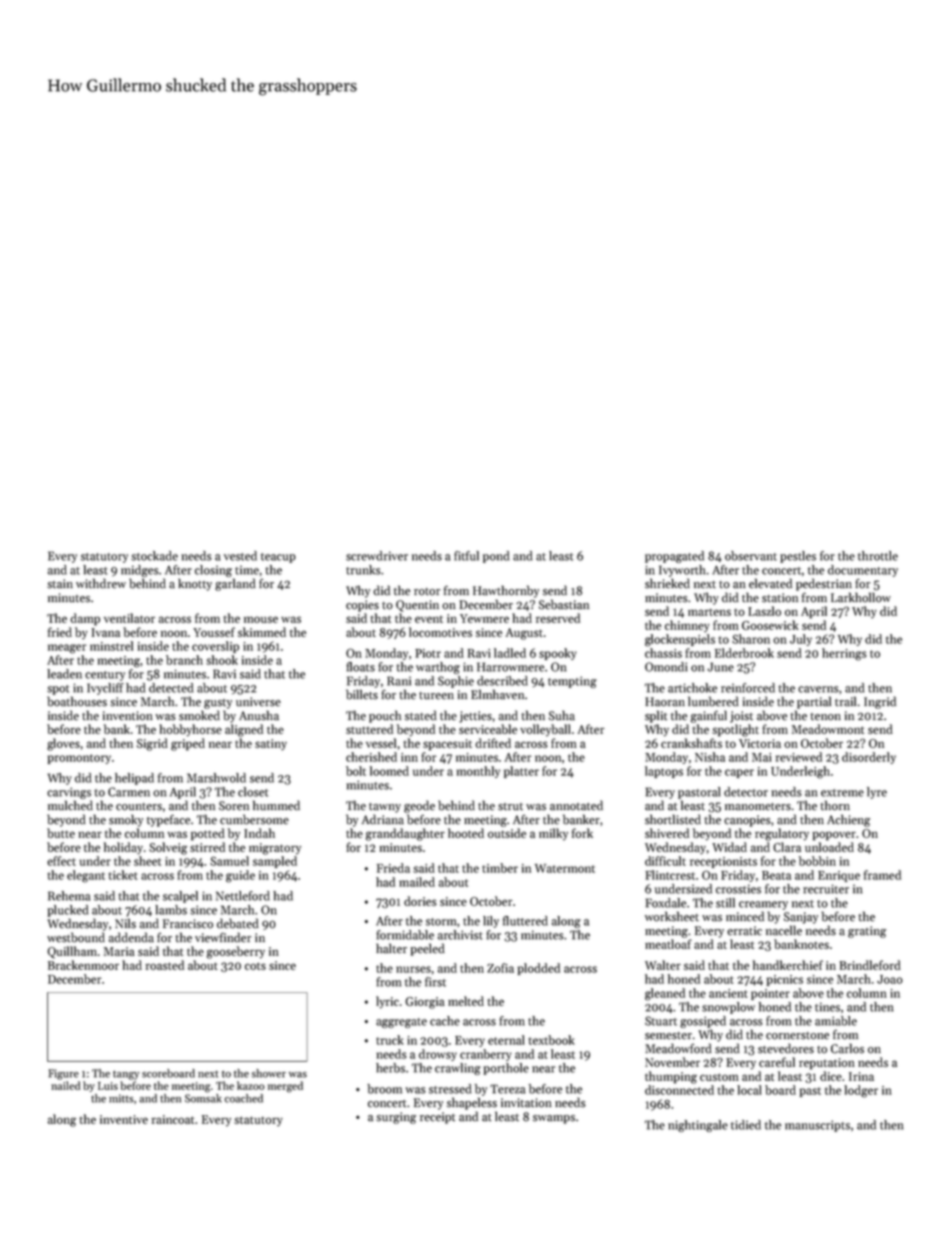 This document has width=952, height=1233. What do you see at coordinates (83, 965) in the document?
I see `Brackenmoor` at bounding box center [83, 965].
